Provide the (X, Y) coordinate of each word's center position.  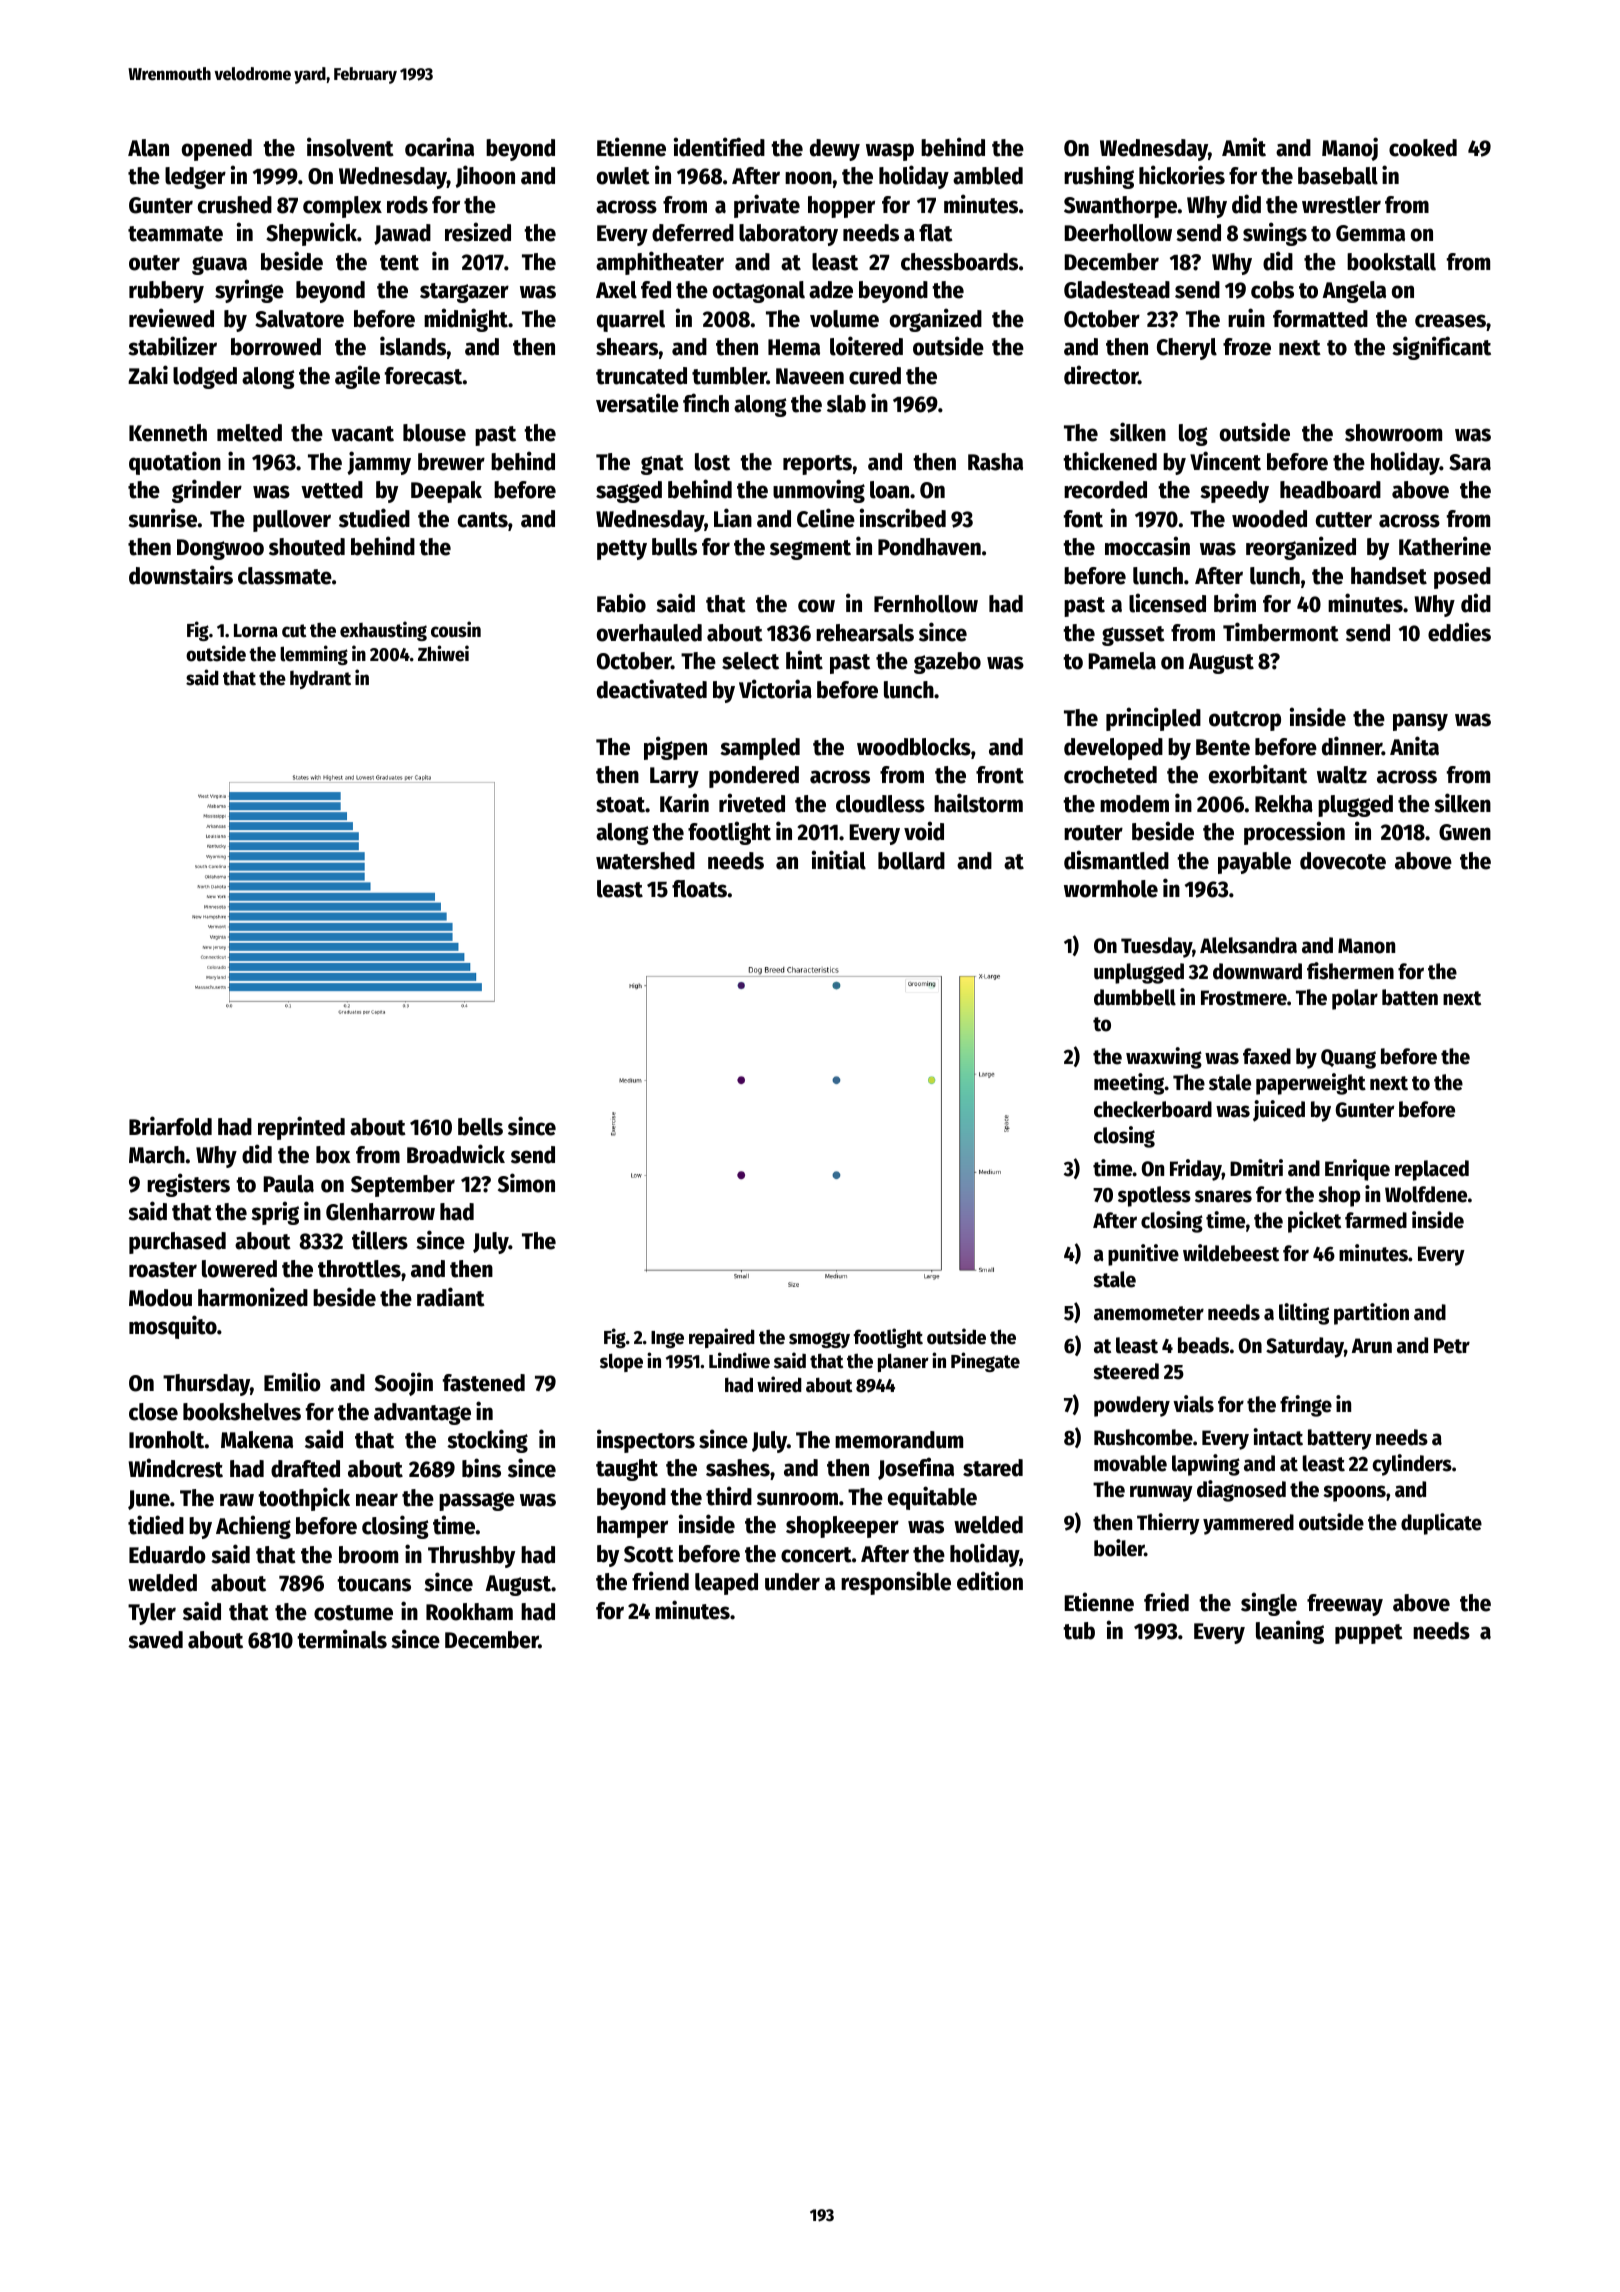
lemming (314, 655)
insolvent (350, 147)
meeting (1129, 1084)
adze (831, 290)
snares (1223, 1196)
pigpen (675, 748)
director (1101, 375)
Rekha (1284, 804)
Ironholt (166, 1440)
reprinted (301, 1128)
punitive (1143, 1255)
